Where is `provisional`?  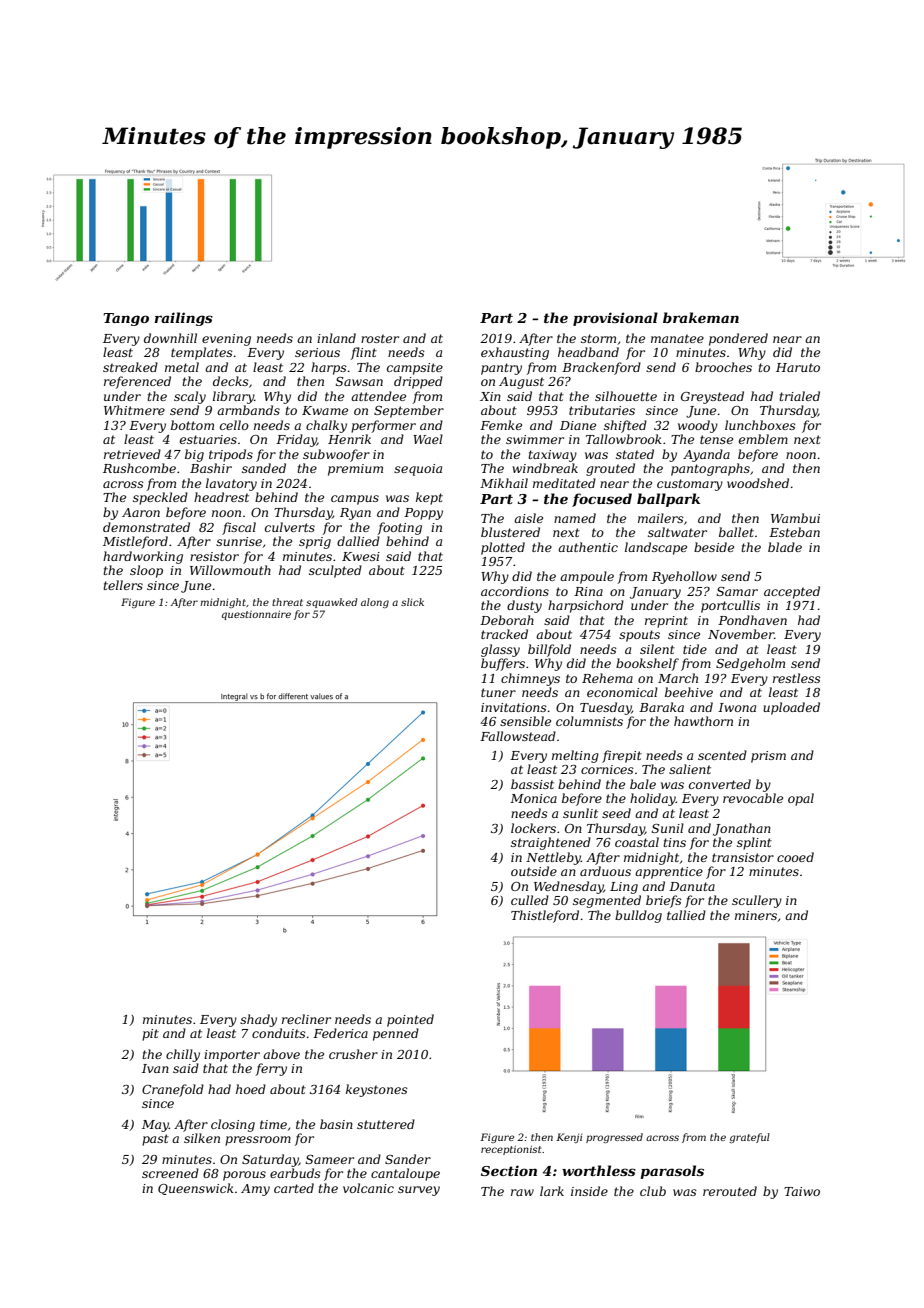
provisional is located at coordinates (615, 319).
